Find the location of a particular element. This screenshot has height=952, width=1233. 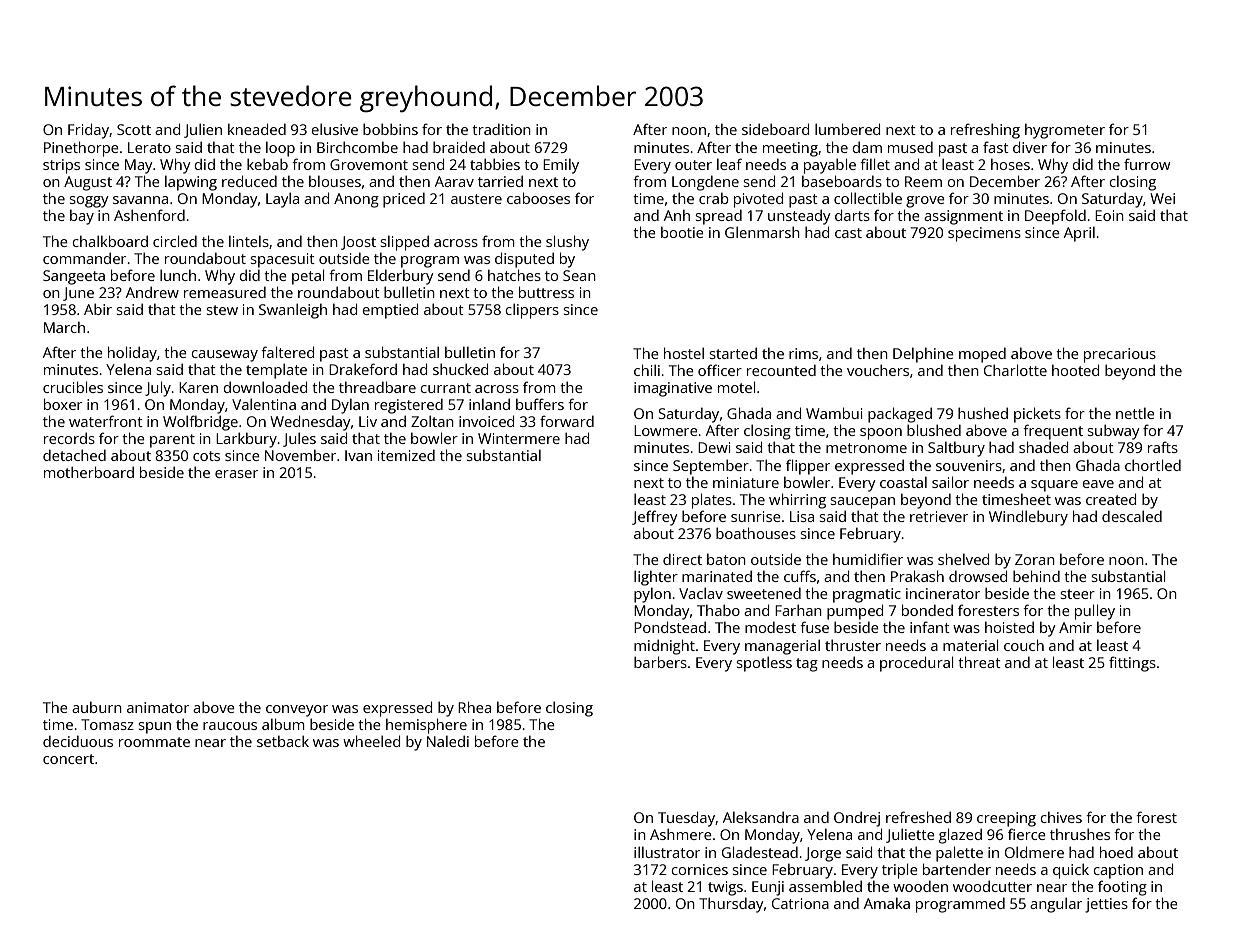

pylon is located at coordinates (652, 595).
